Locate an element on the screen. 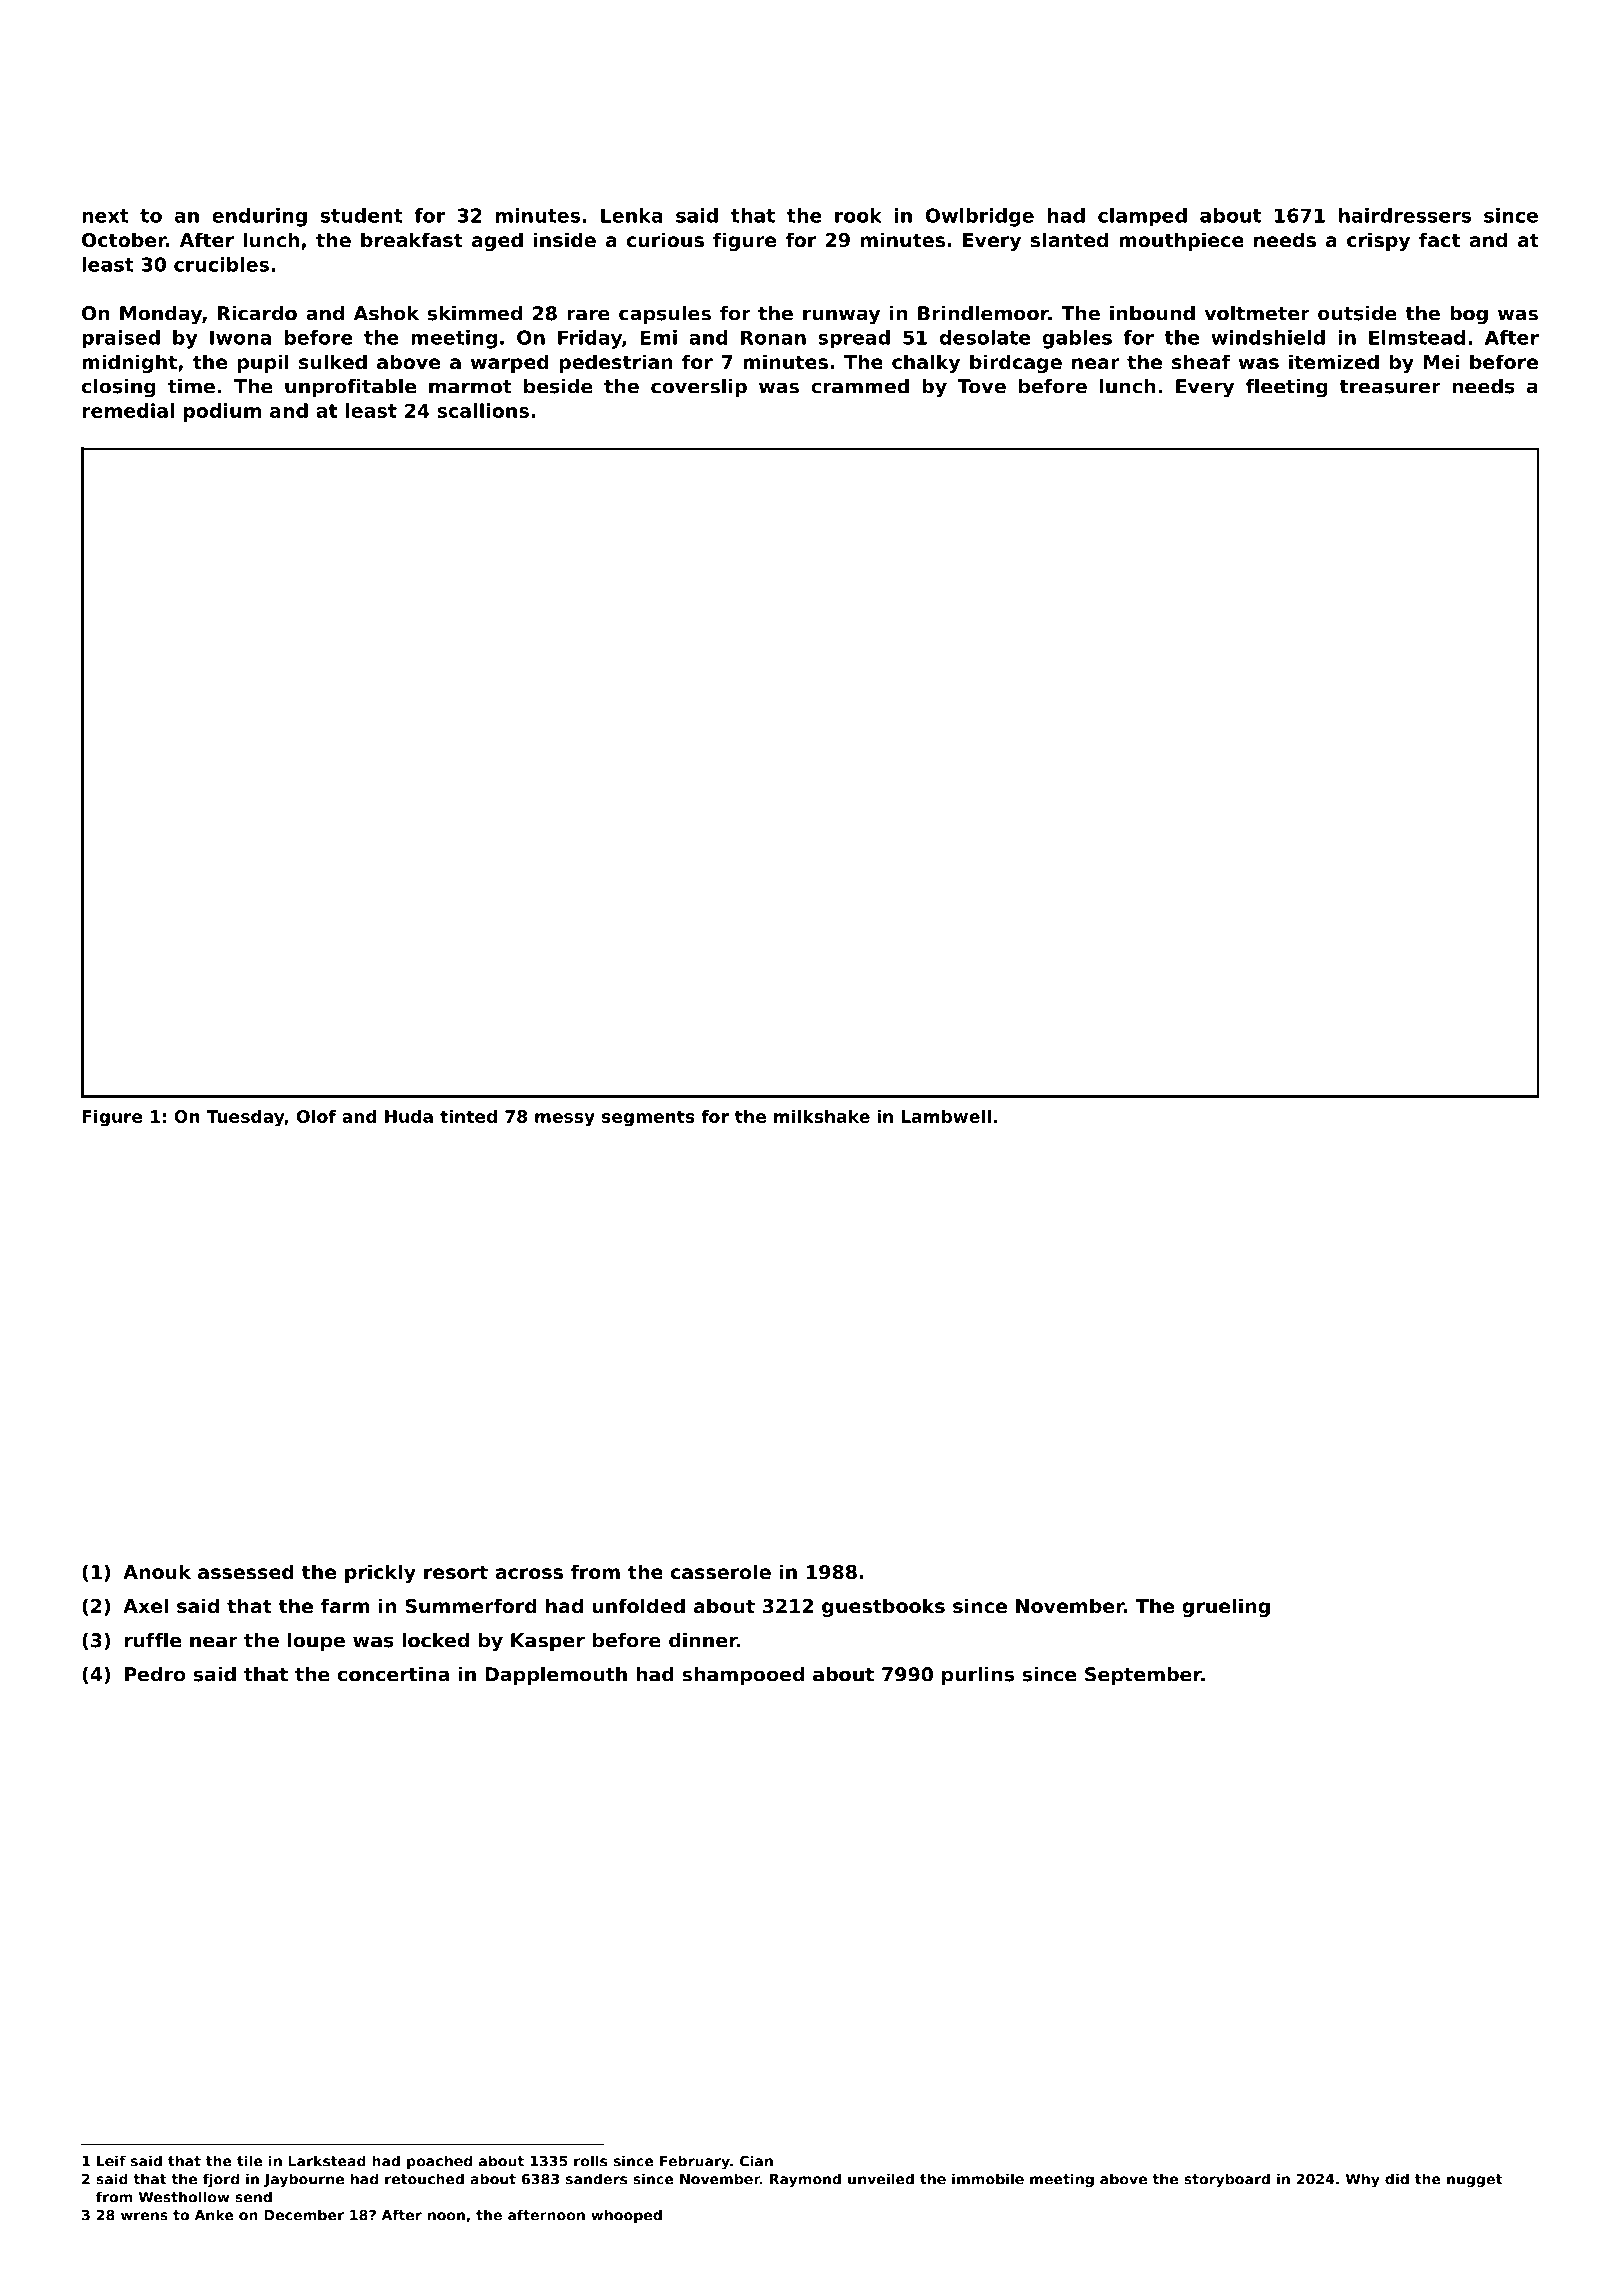 This screenshot has width=1620, height=2292. crammed is located at coordinates (860, 386).
